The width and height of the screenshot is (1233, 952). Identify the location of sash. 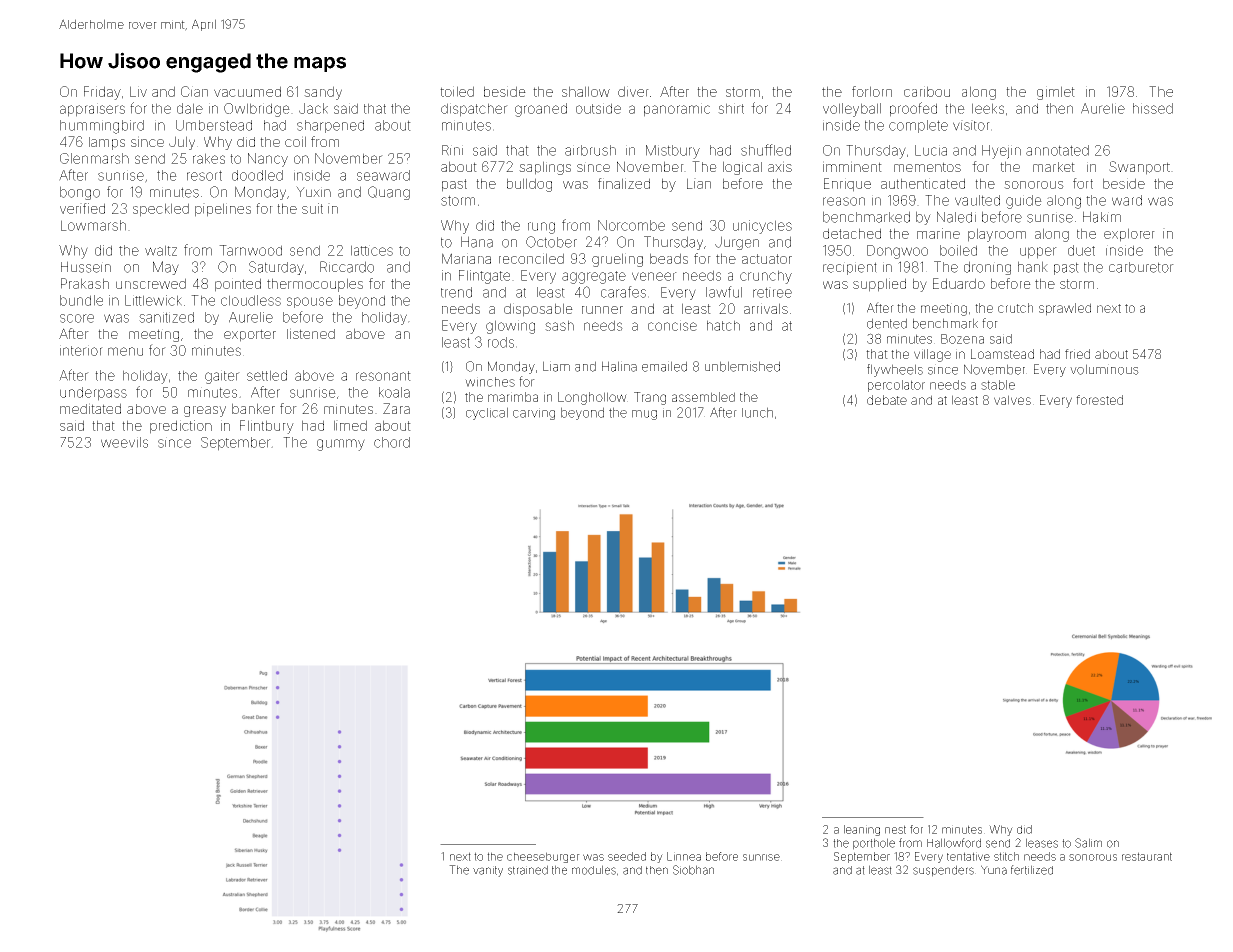
(559, 325).
